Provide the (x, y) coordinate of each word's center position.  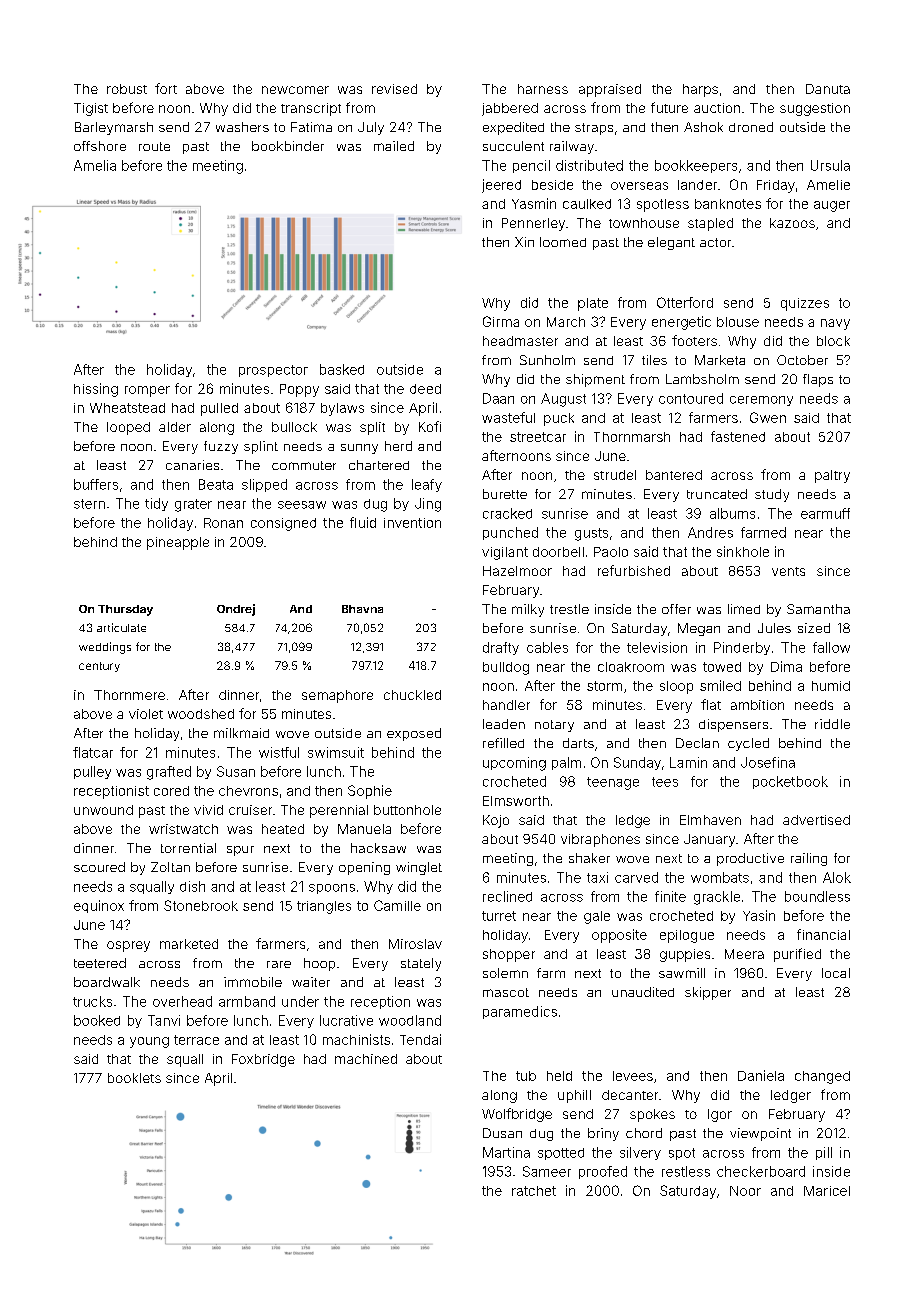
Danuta (828, 89)
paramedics (520, 1012)
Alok (837, 877)
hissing (96, 390)
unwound (103, 810)
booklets (134, 1078)
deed (425, 389)
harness (543, 89)
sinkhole (743, 551)
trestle (569, 609)
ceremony (761, 401)
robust (127, 89)
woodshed (201, 714)
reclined (507, 896)
